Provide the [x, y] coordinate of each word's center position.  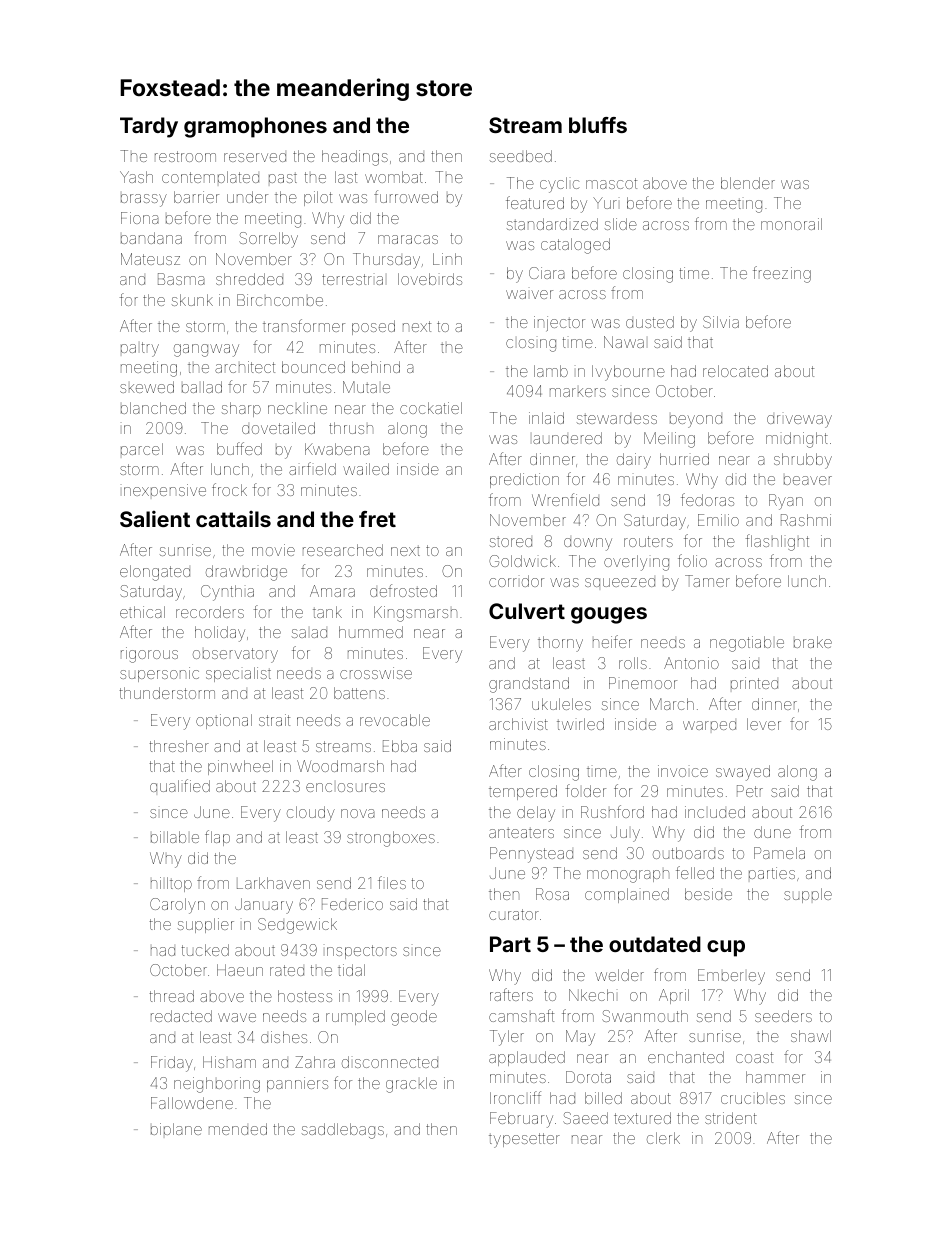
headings [355, 158]
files [392, 882]
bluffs [598, 125]
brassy [144, 200]
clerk [663, 1138]
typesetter [524, 1140]
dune [772, 832]
